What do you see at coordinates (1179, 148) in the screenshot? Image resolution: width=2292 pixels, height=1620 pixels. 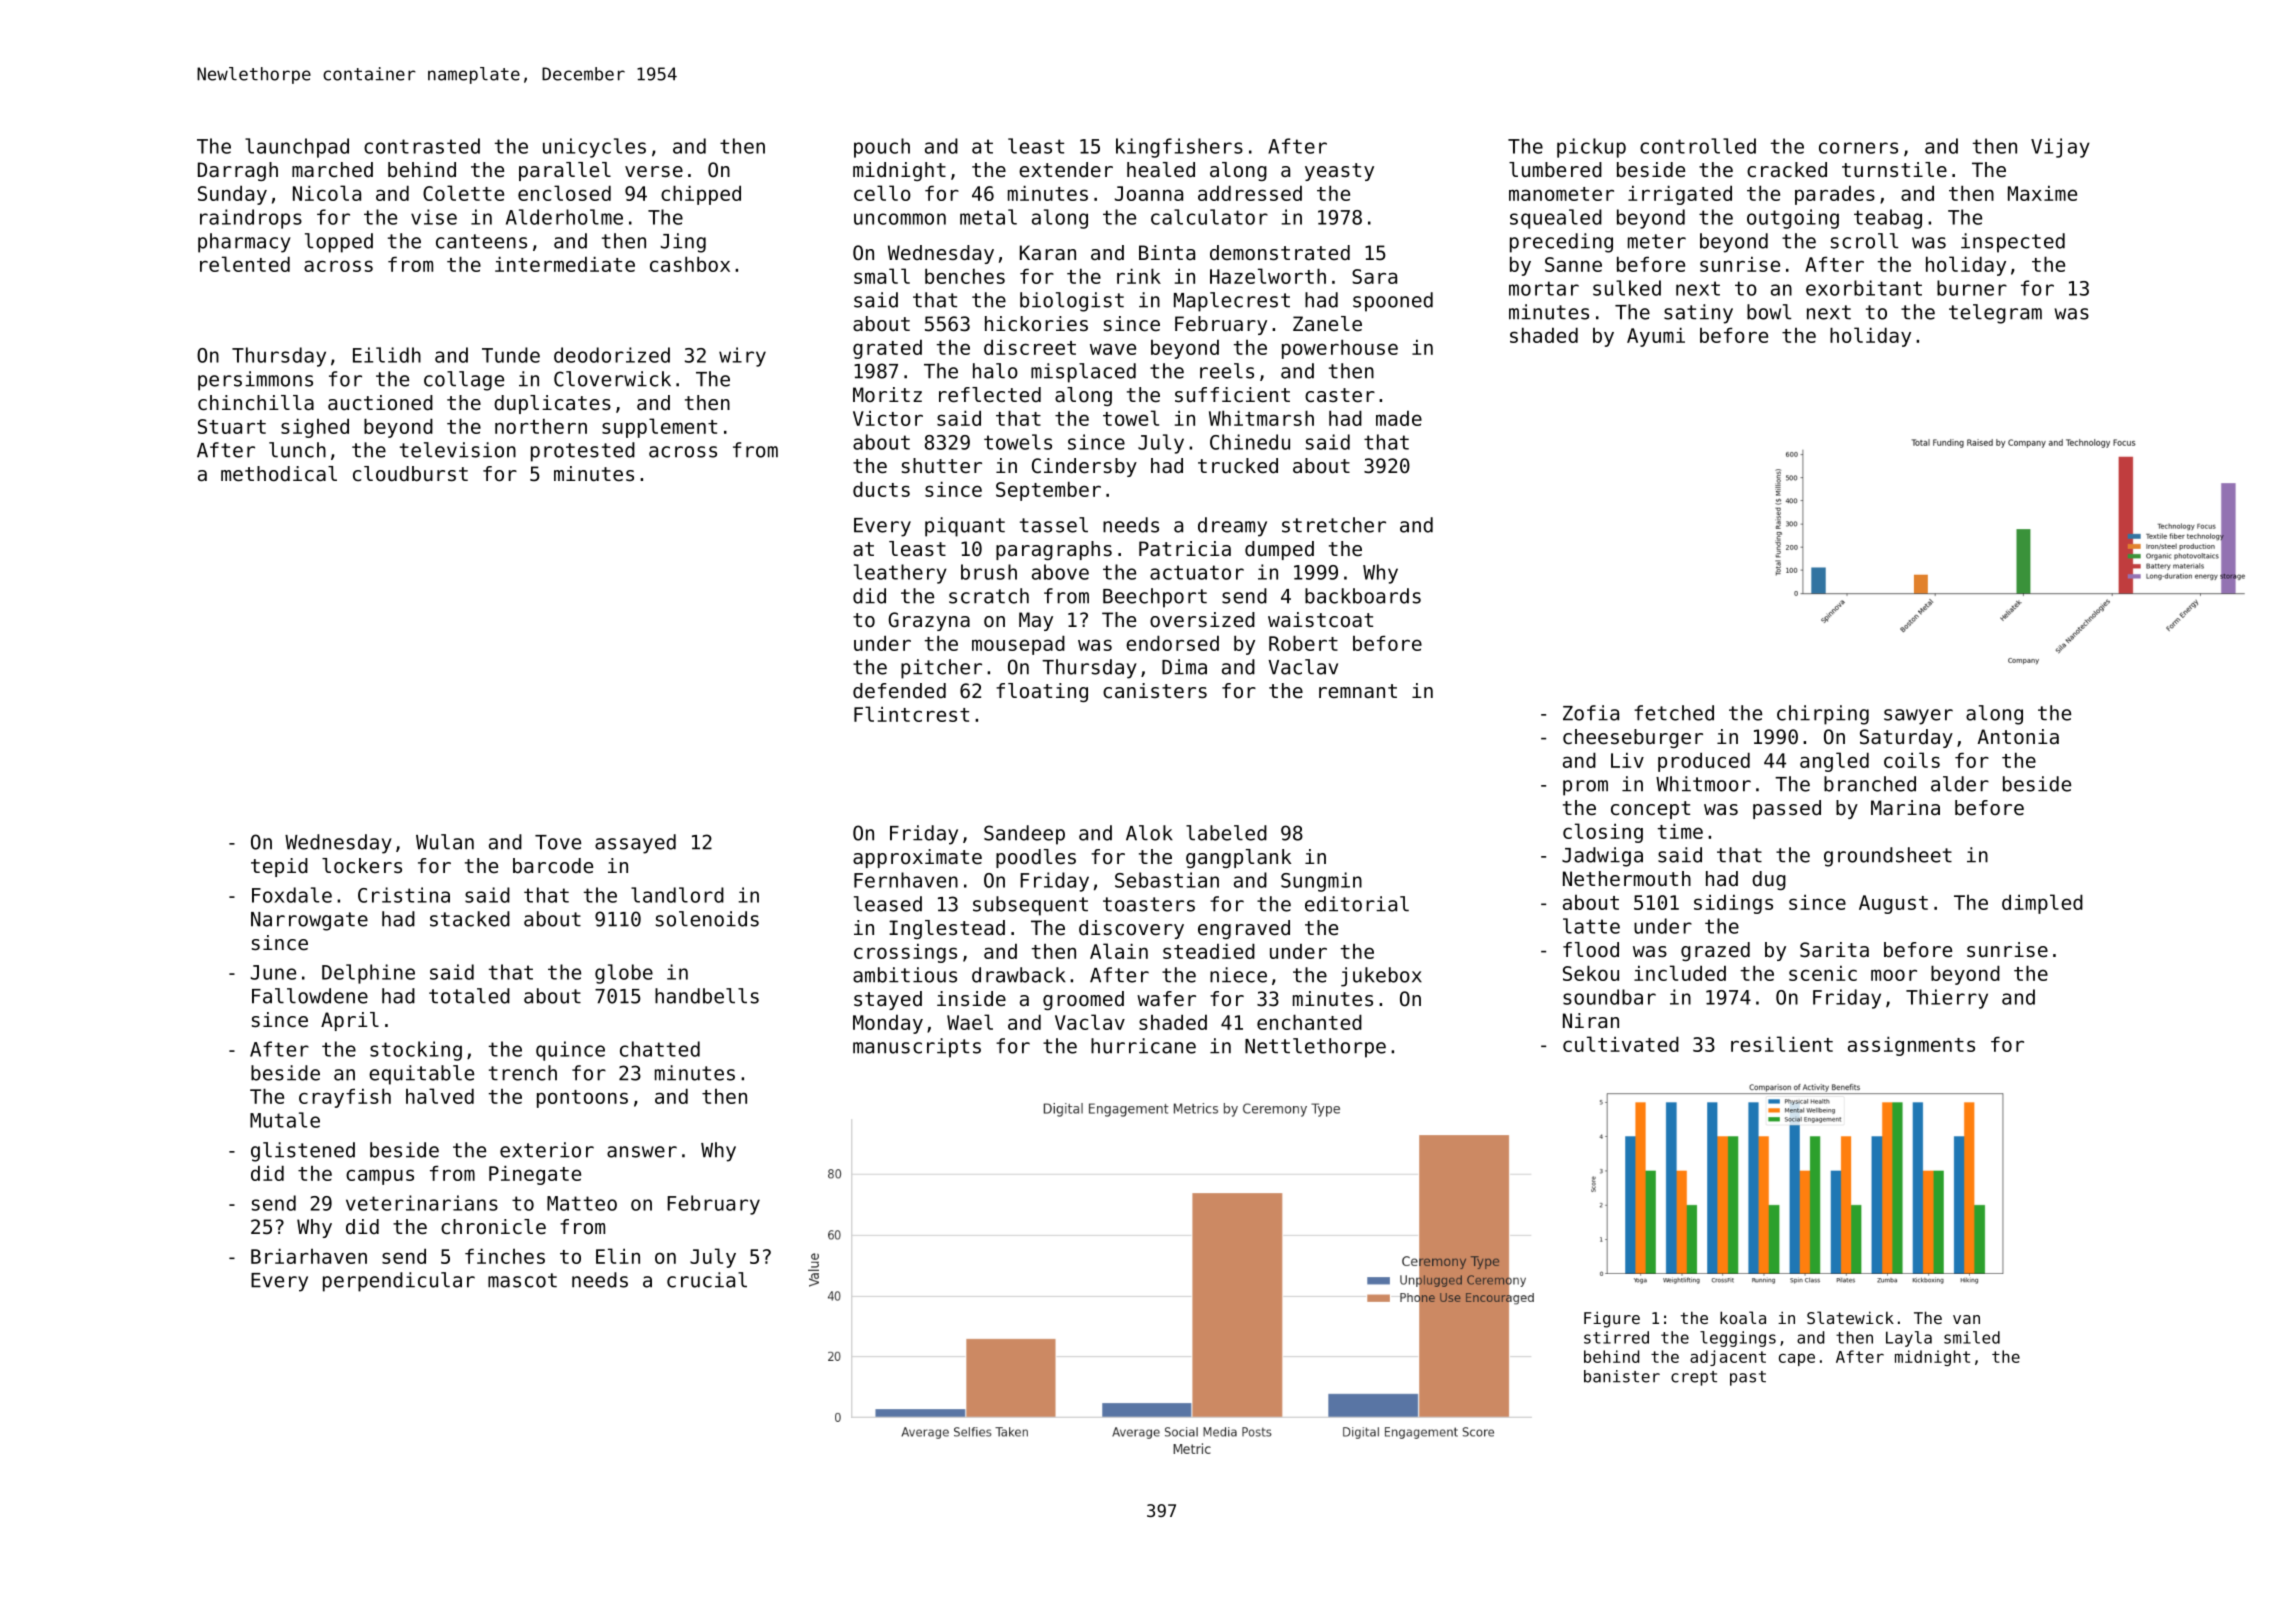 I see `kingfishers` at bounding box center [1179, 148].
